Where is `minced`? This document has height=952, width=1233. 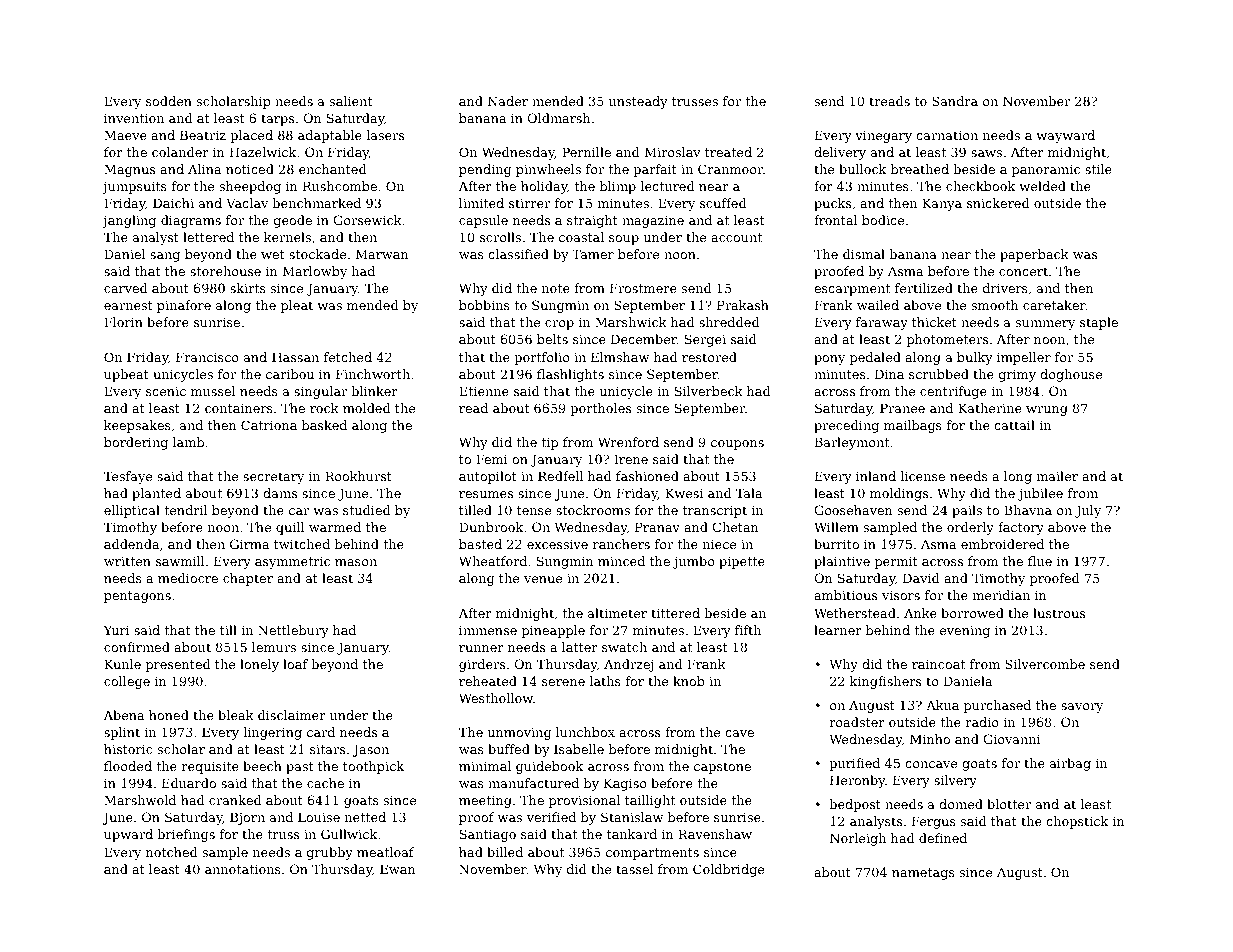
minced is located at coordinates (621, 561).
